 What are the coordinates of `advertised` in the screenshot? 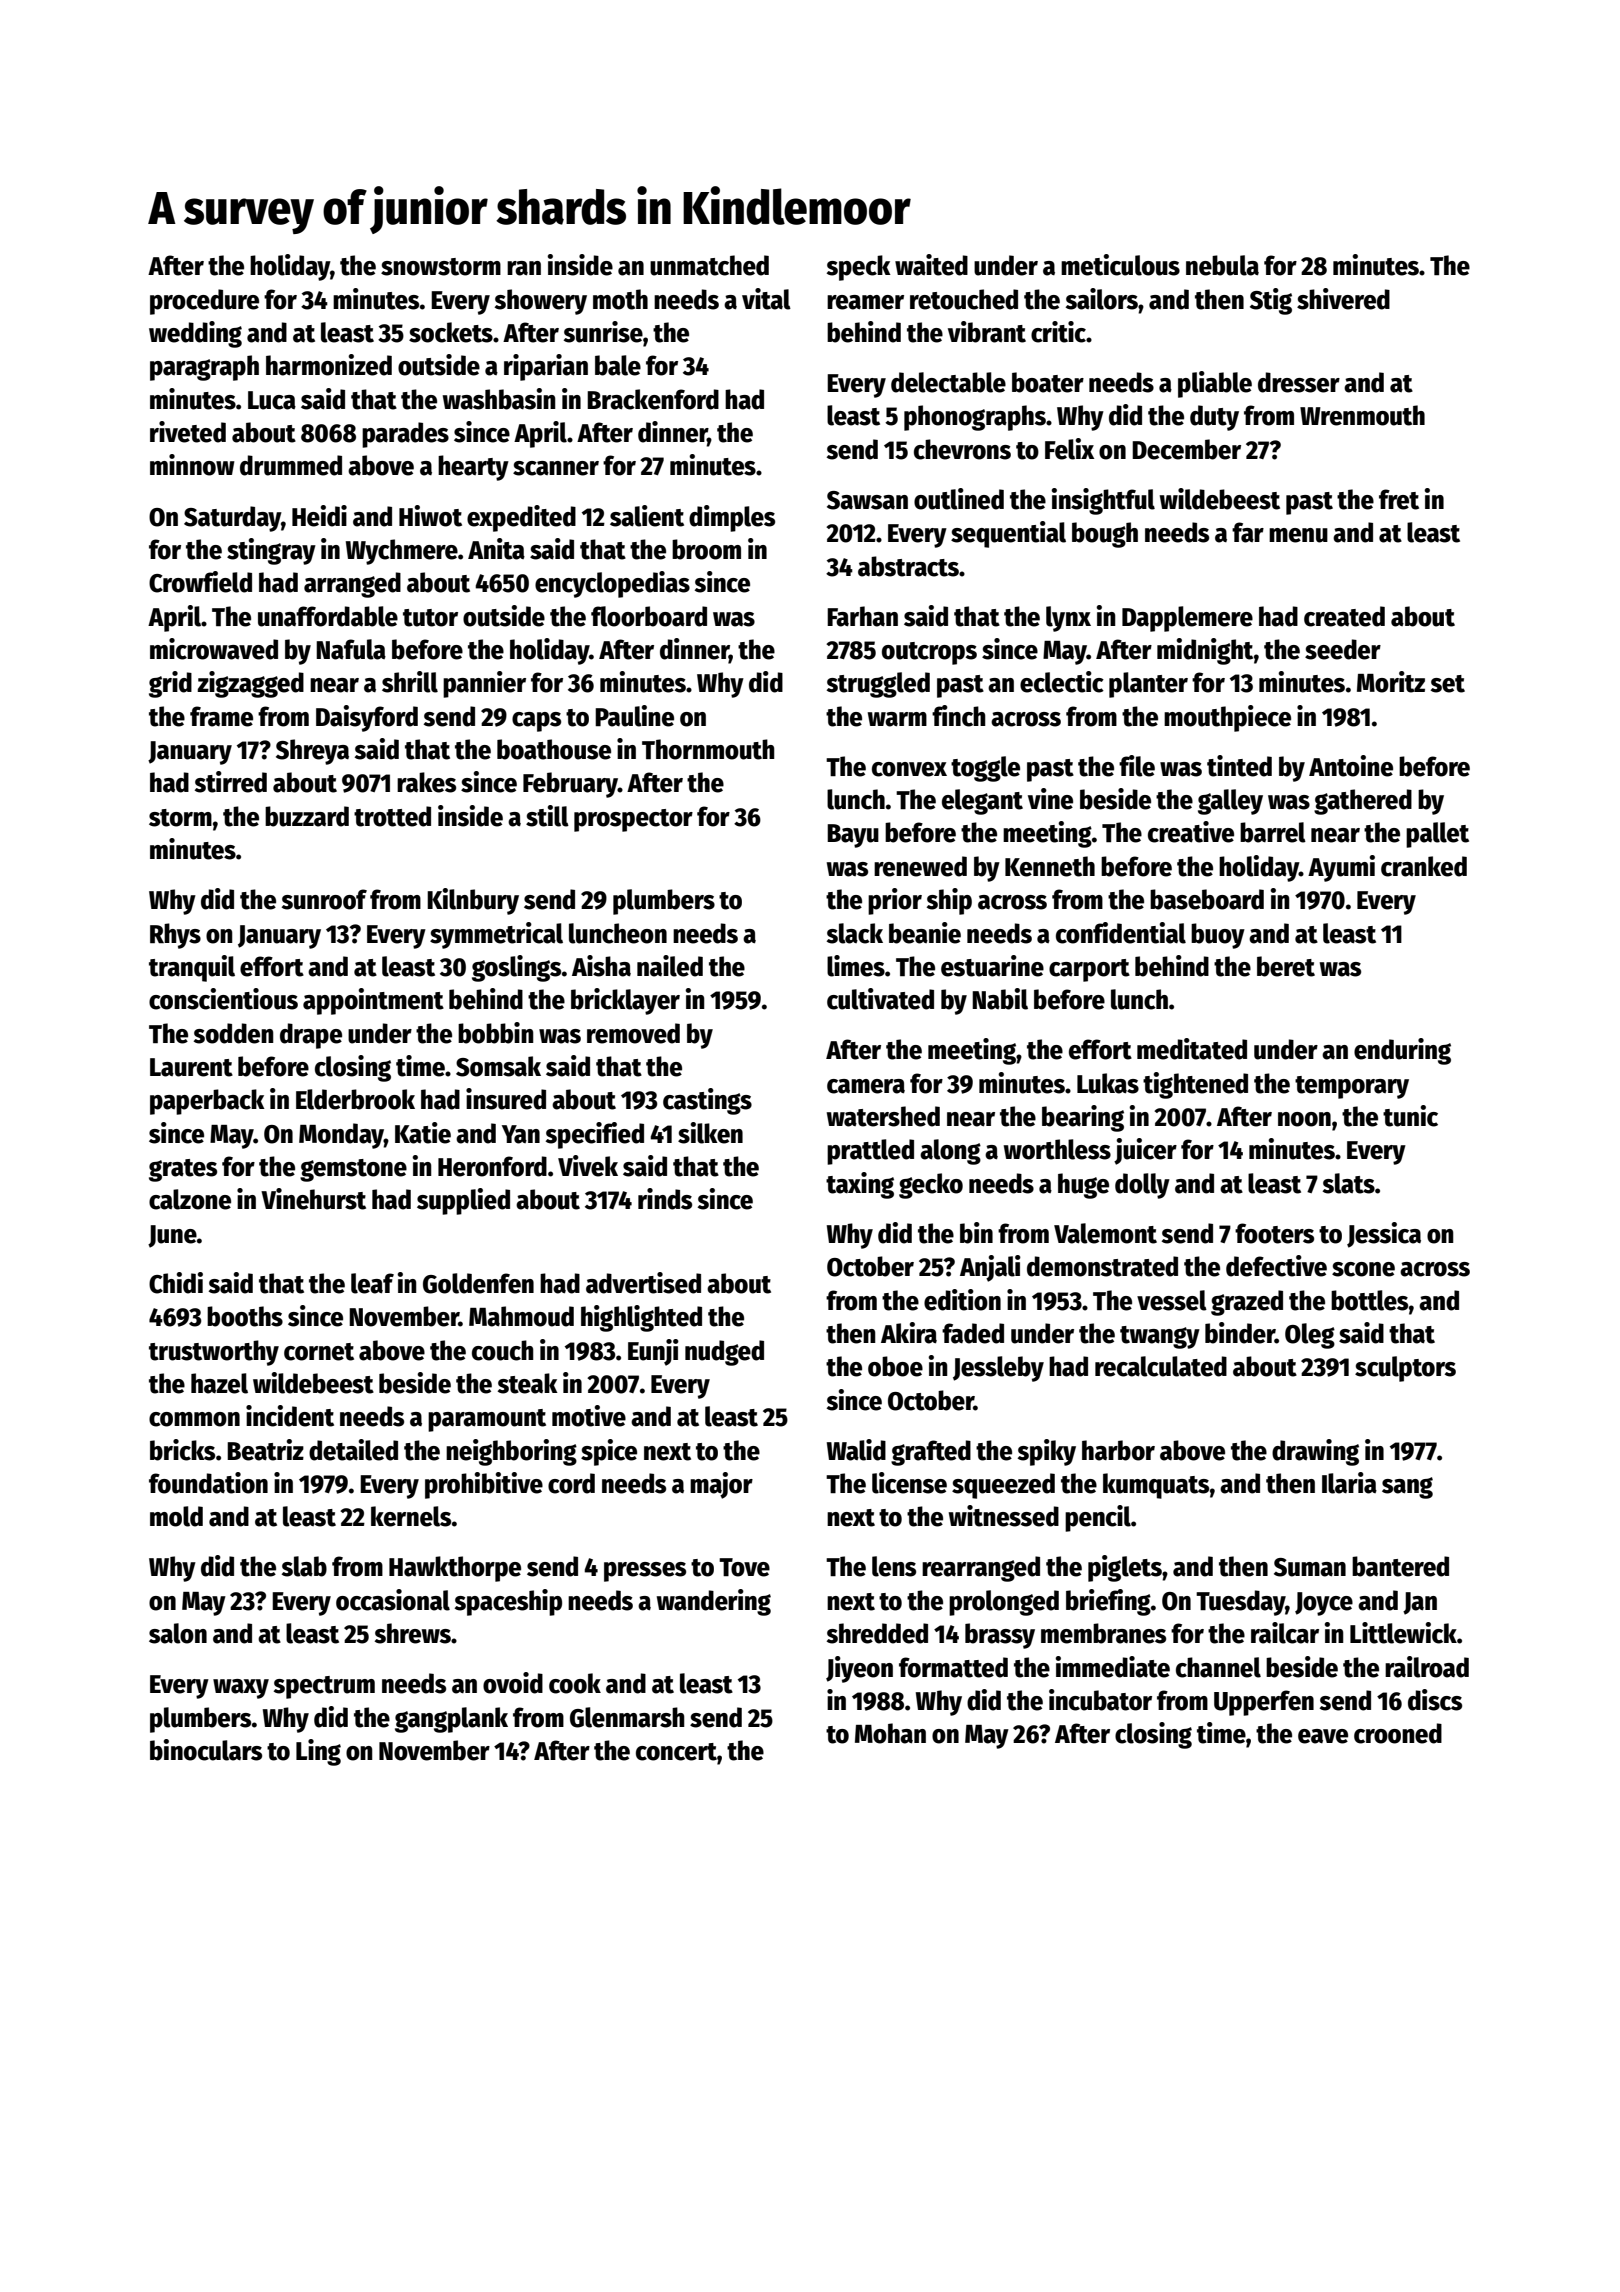 It's located at (643, 1283).
